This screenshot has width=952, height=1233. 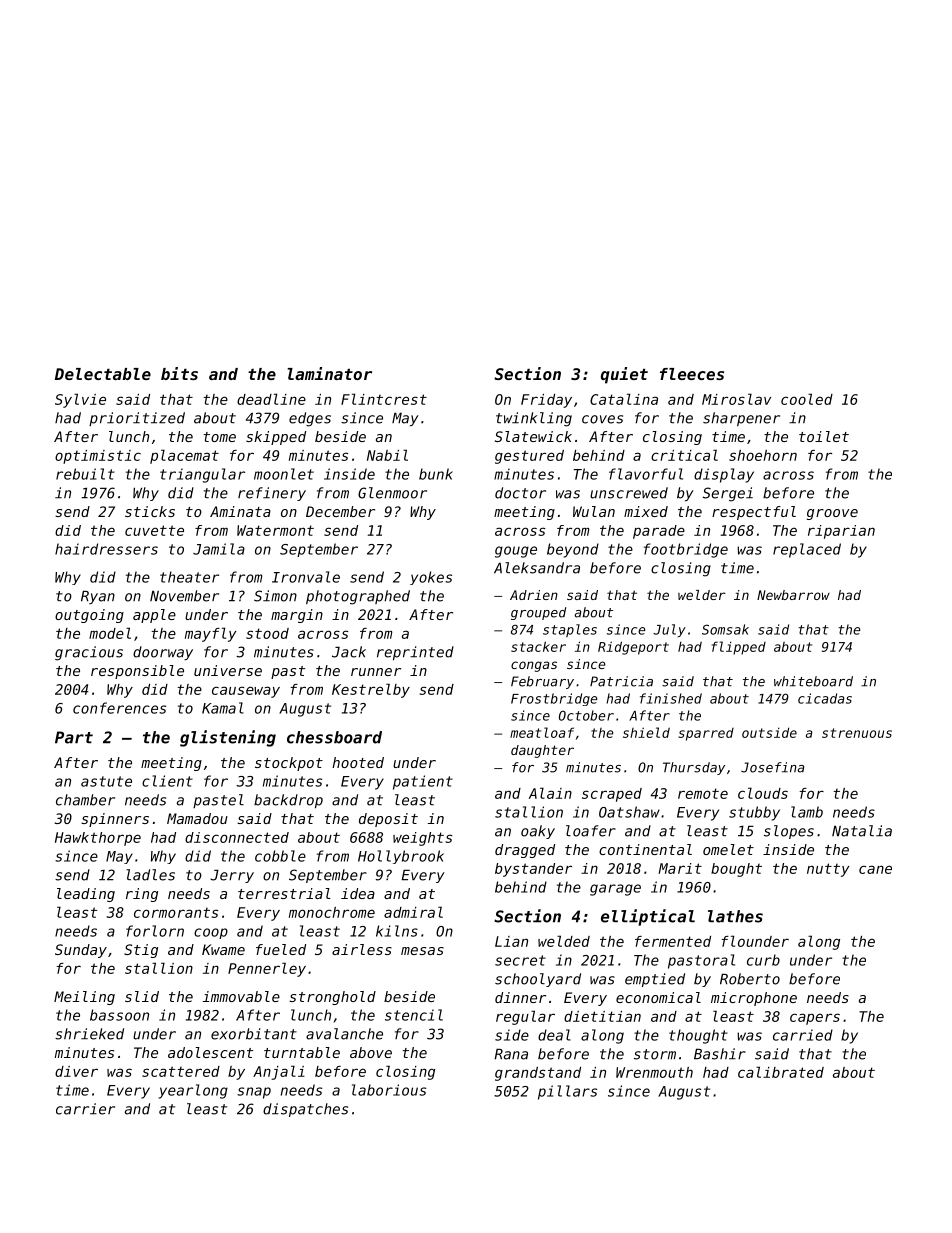 What do you see at coordinates (330, 373) in the screenshot?
I see `laminator` at bounding box center [330, 373].
